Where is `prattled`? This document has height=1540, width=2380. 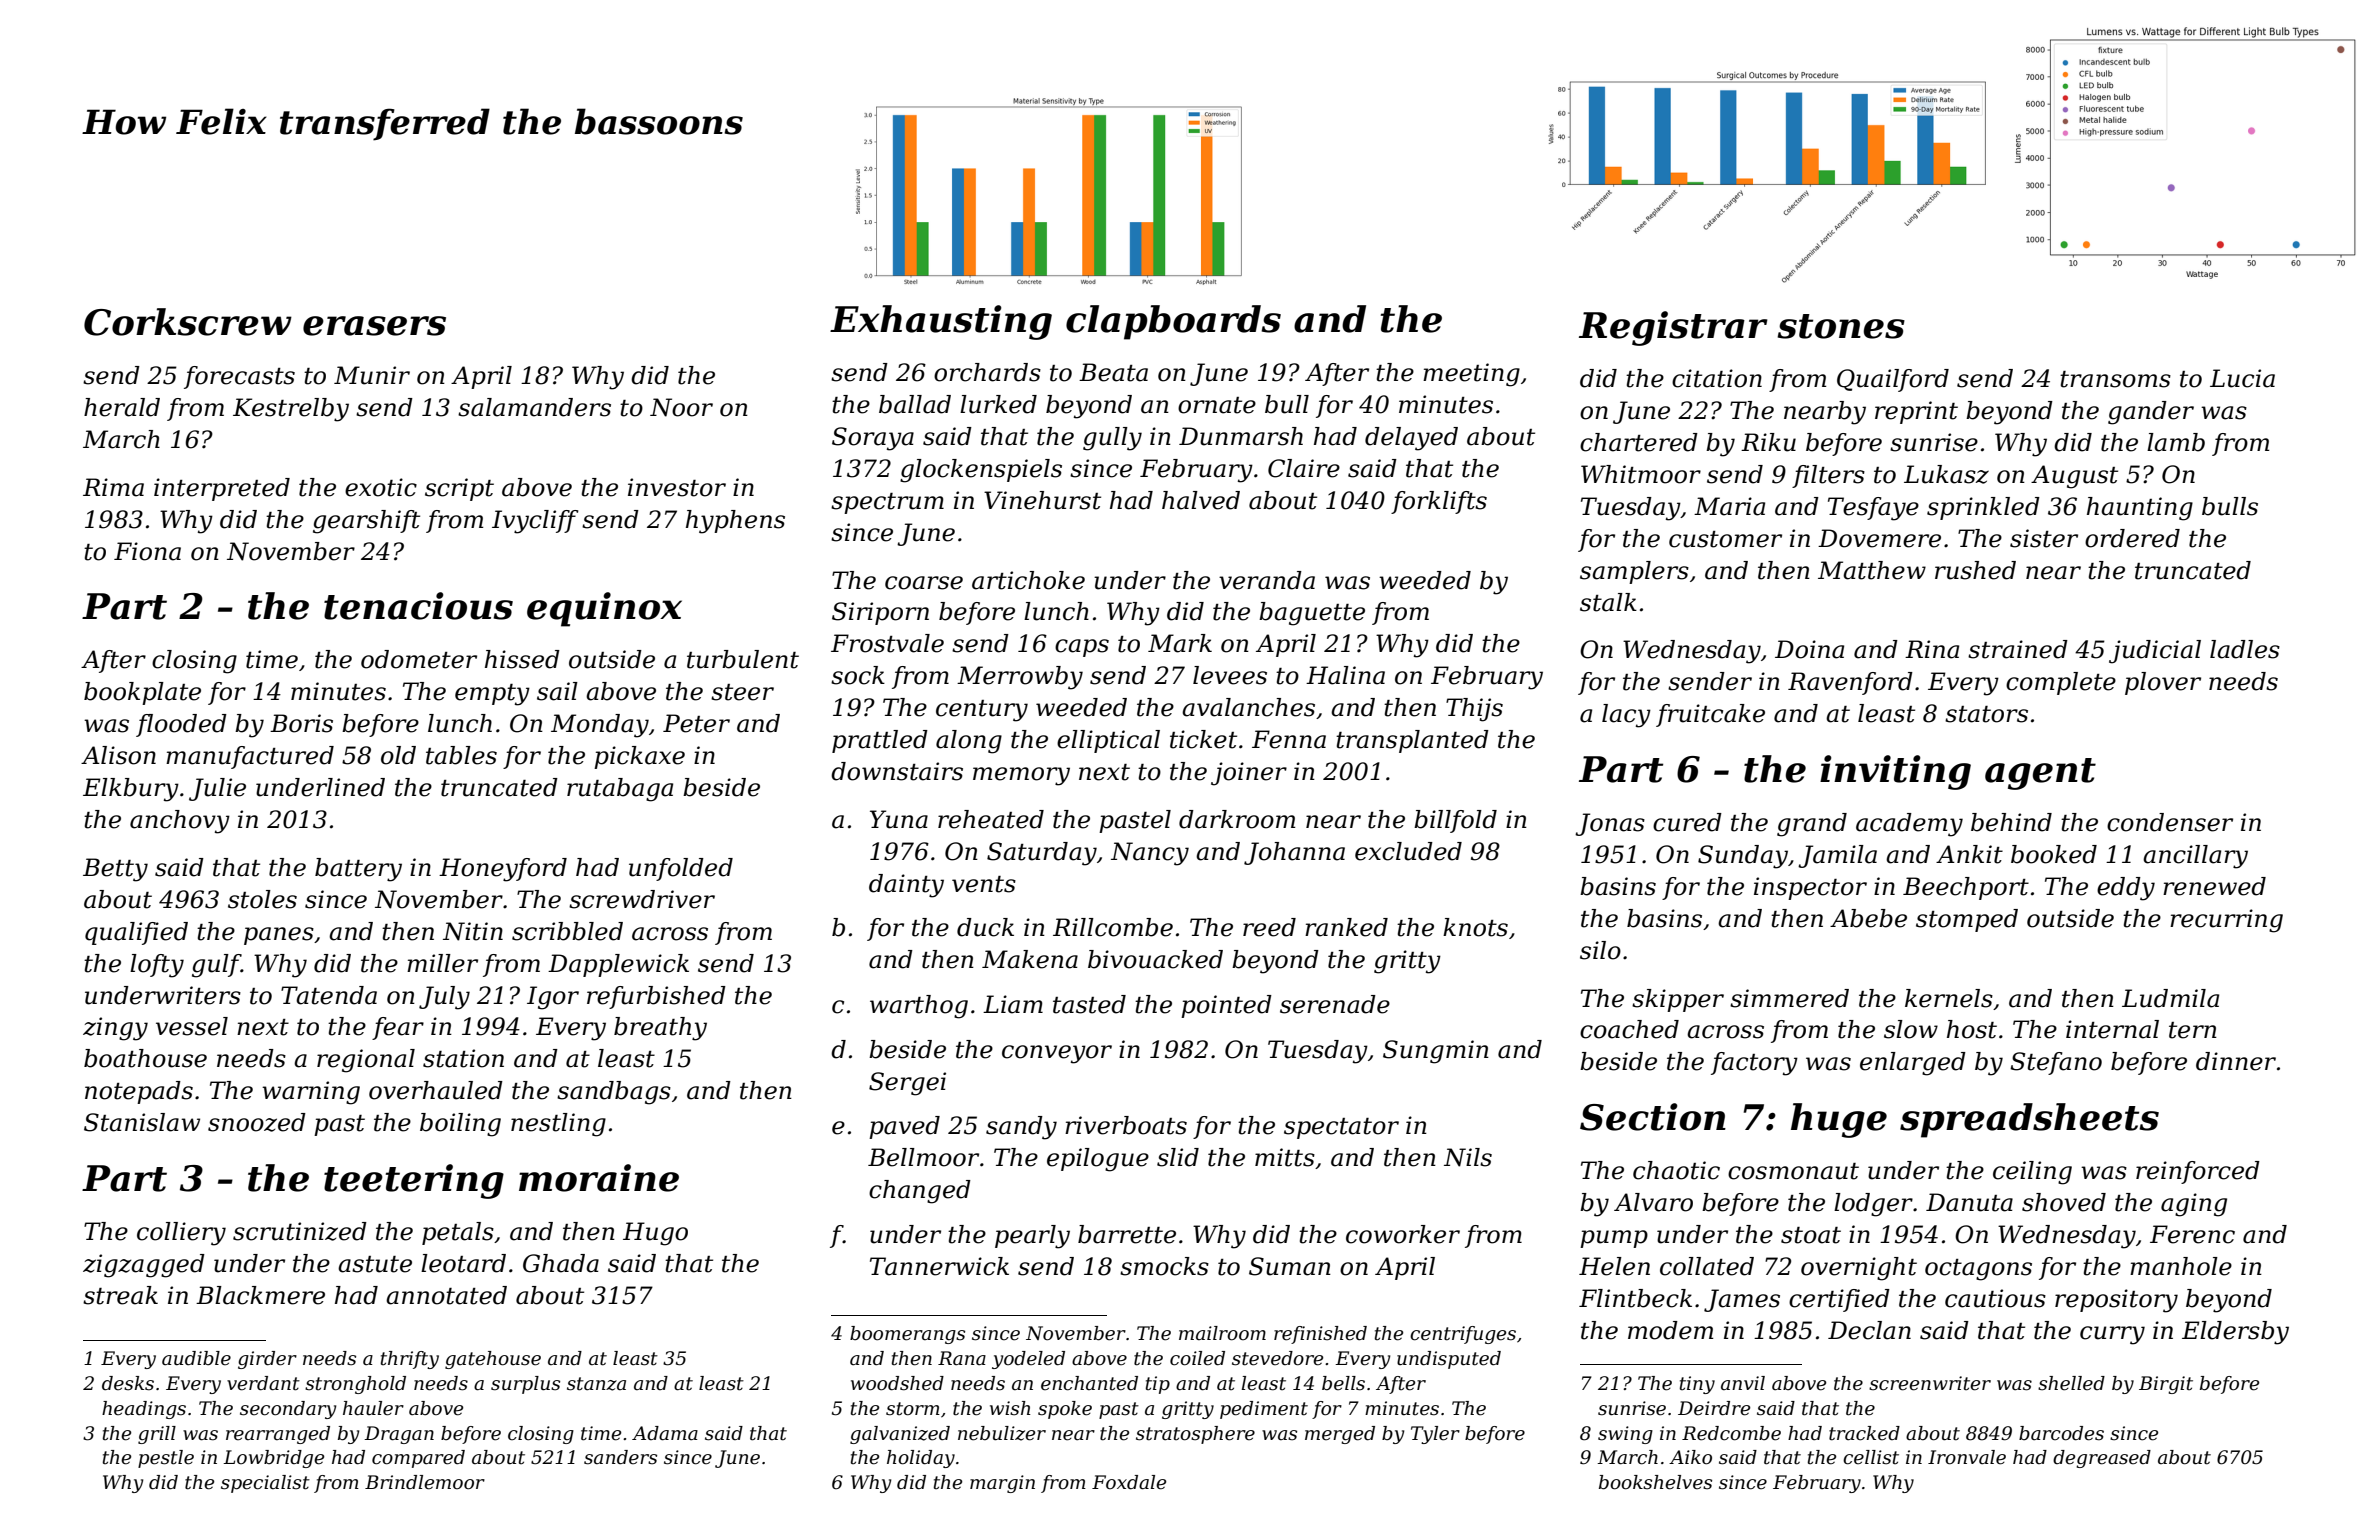 prattled is located at coordinates (880, 741).
